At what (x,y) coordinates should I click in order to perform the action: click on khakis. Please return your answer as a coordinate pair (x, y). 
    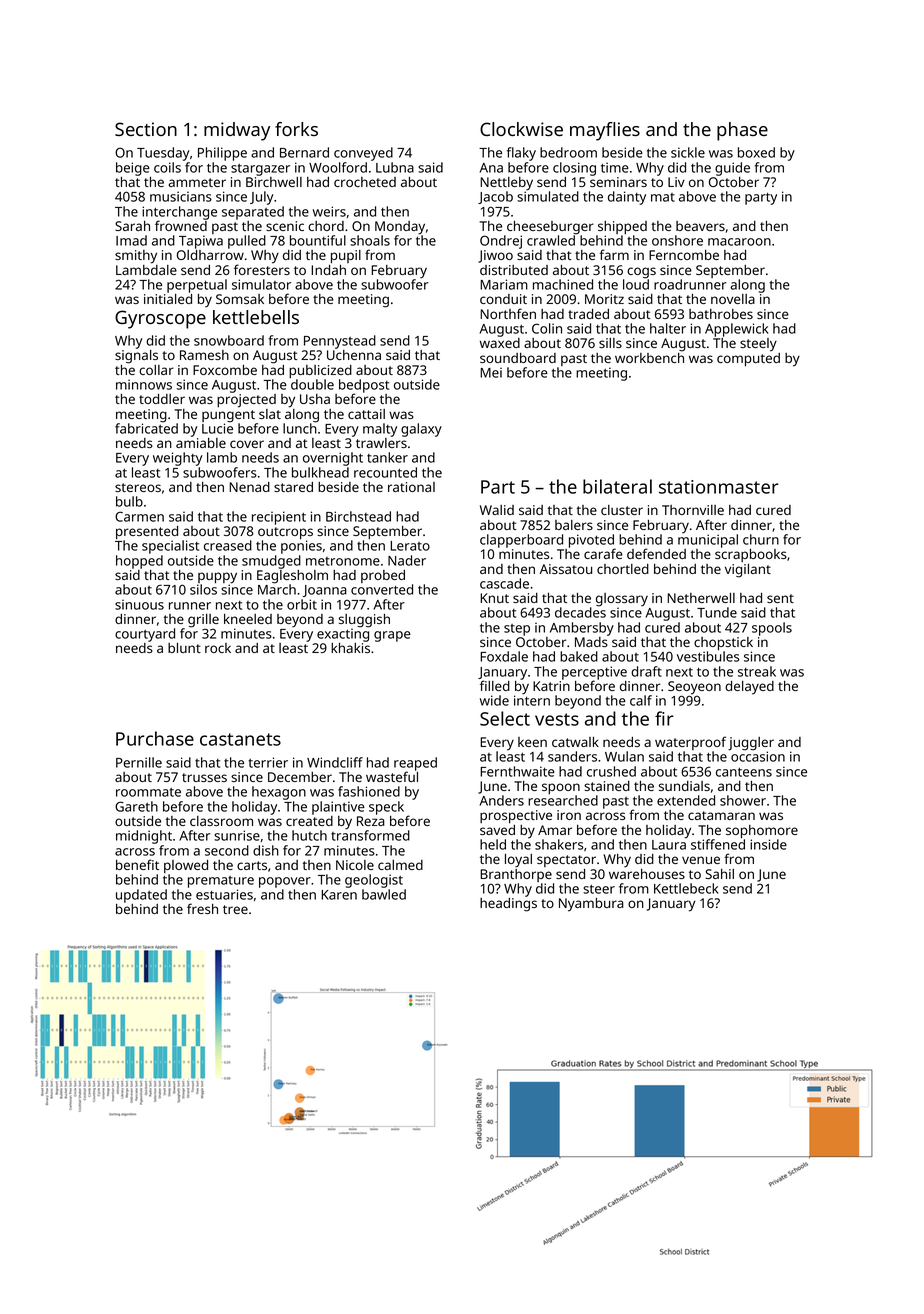
    Looking at the image, I should click on (350, 648).
